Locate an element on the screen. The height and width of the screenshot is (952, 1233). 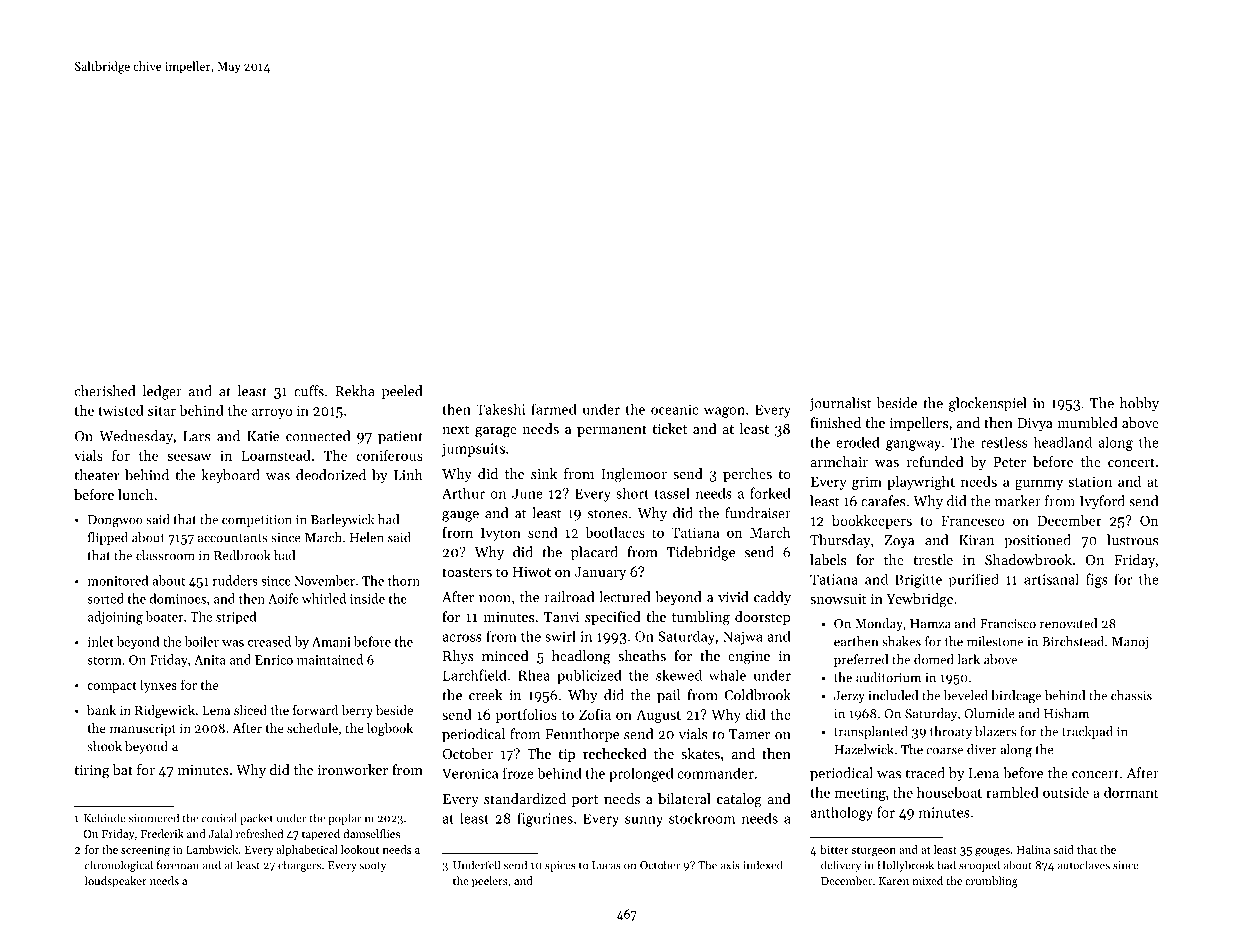
beveled is located at coordinates (966, 695).
